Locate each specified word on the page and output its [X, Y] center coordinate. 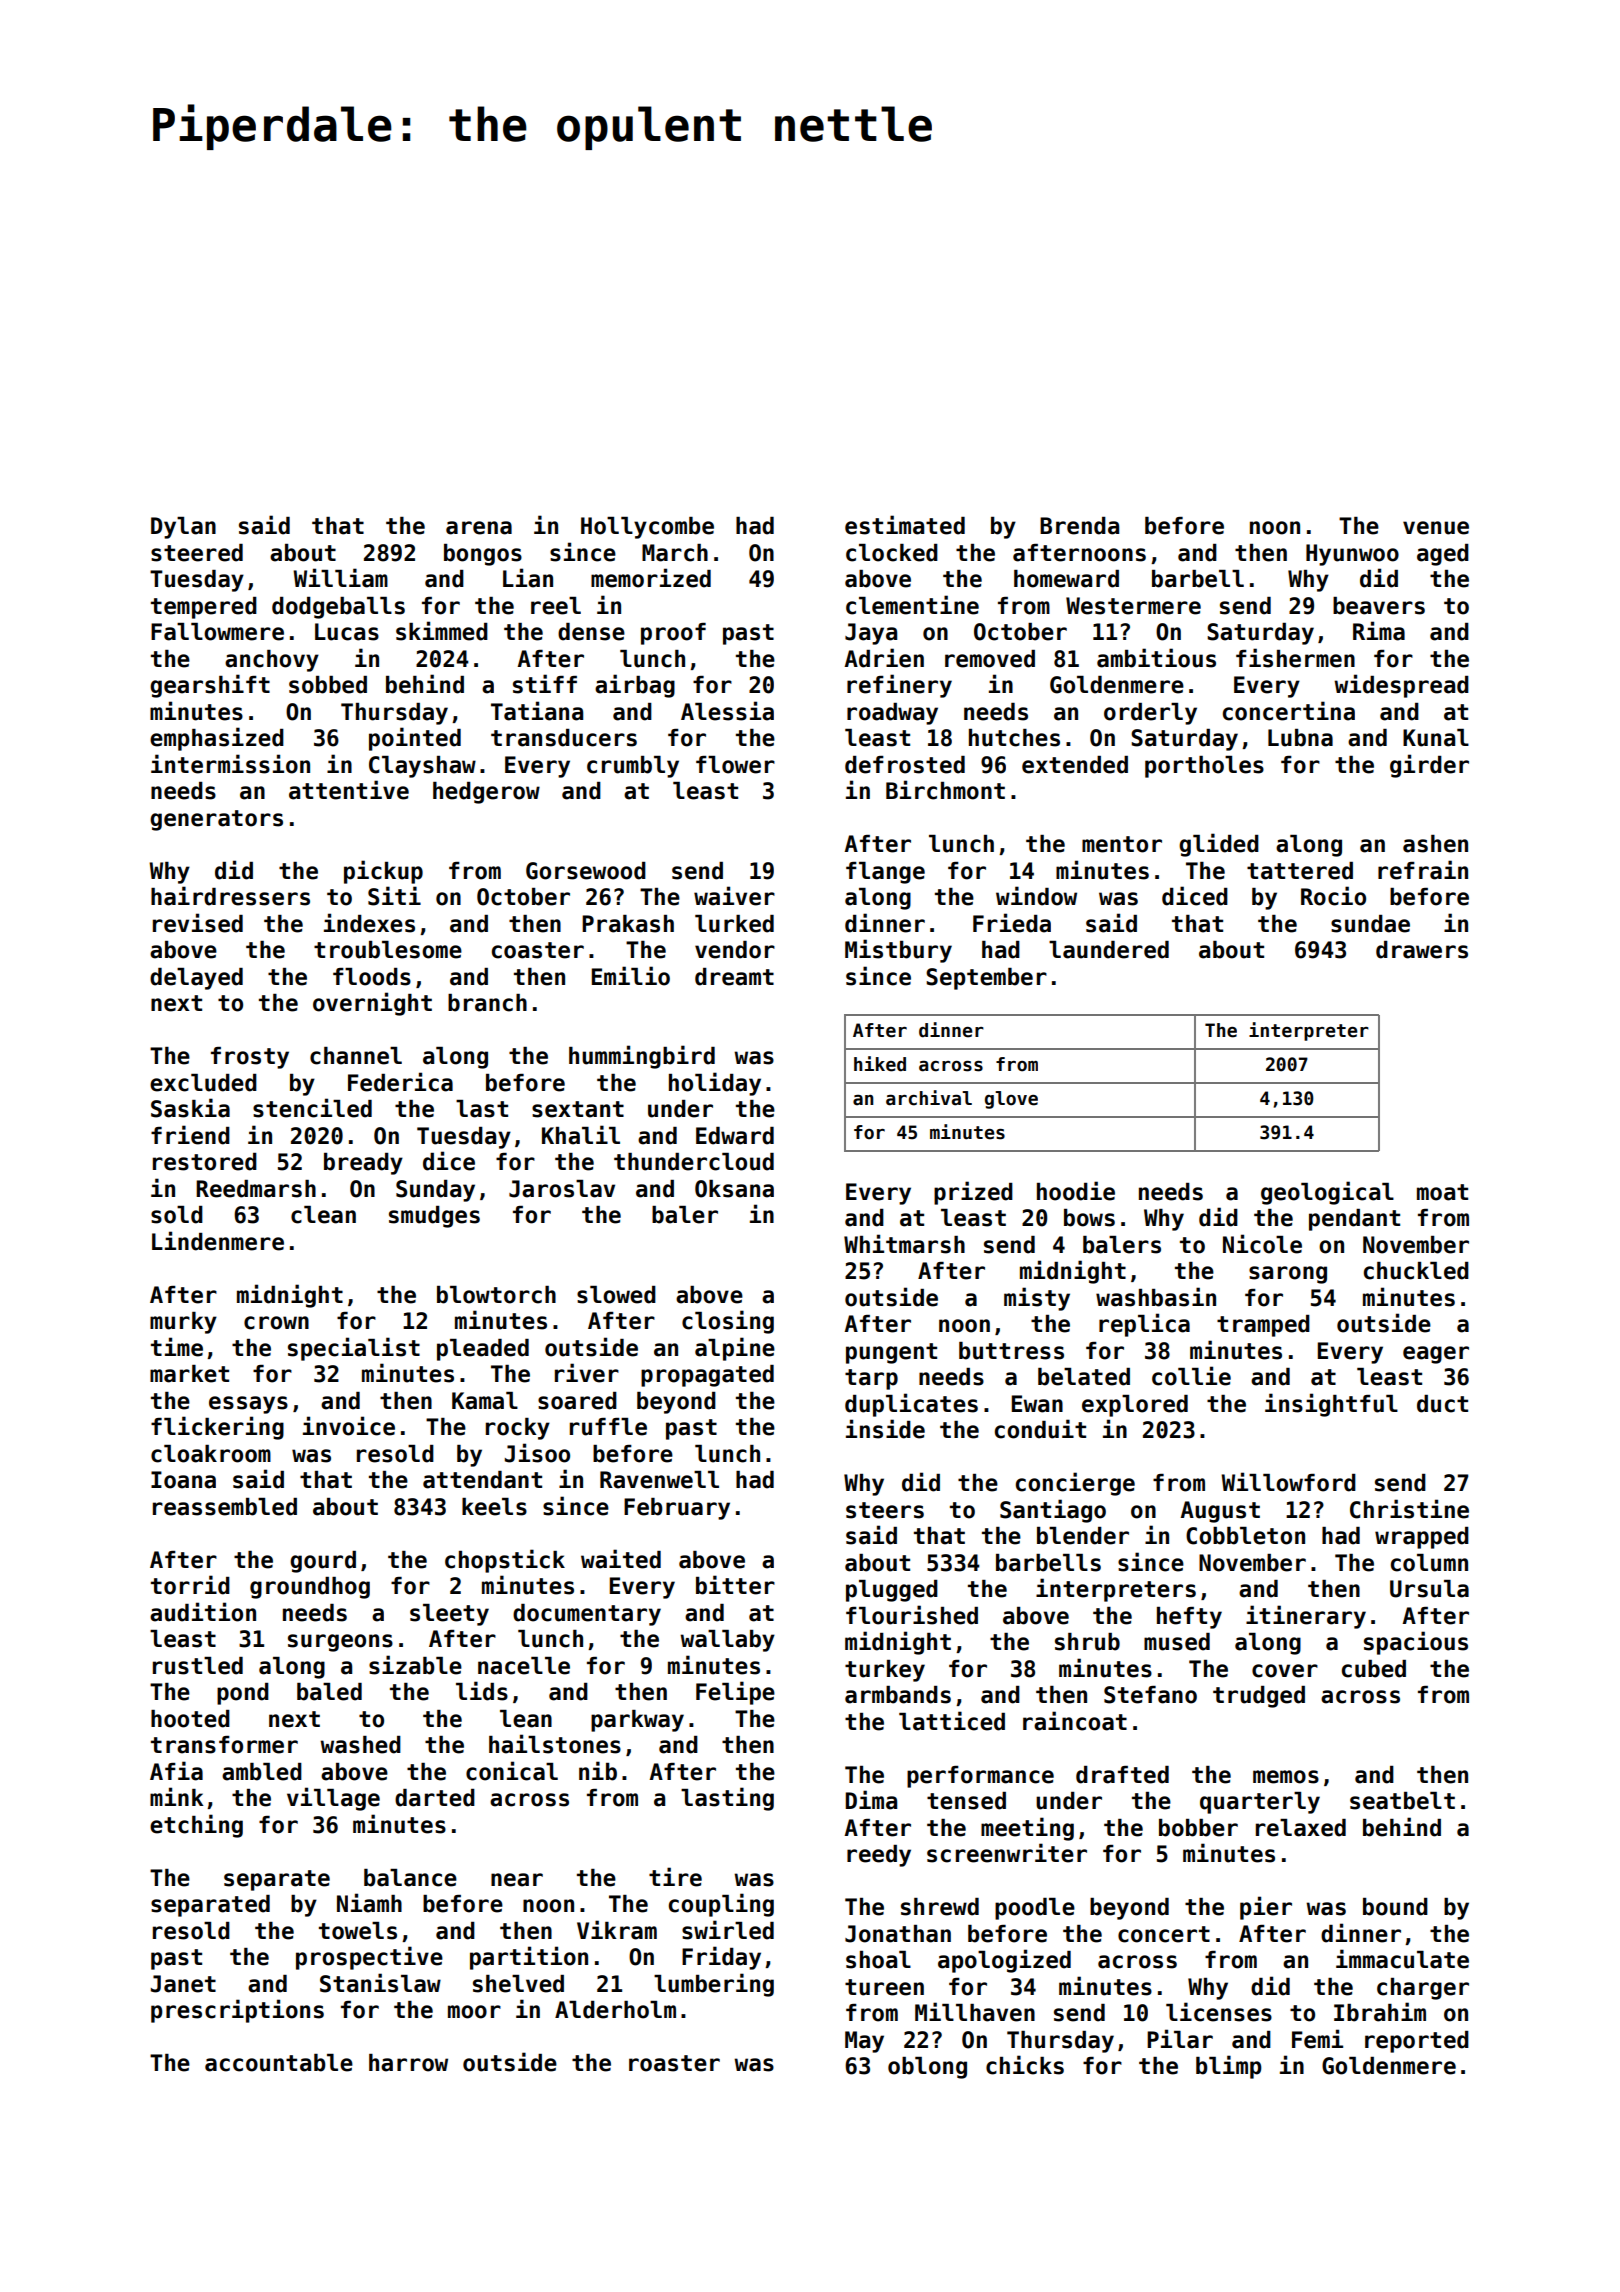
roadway [892, 714]
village [333, 1799]
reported [1417, 2042]
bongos [483, 555]
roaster [674, 2063]
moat [1442, 1192]
